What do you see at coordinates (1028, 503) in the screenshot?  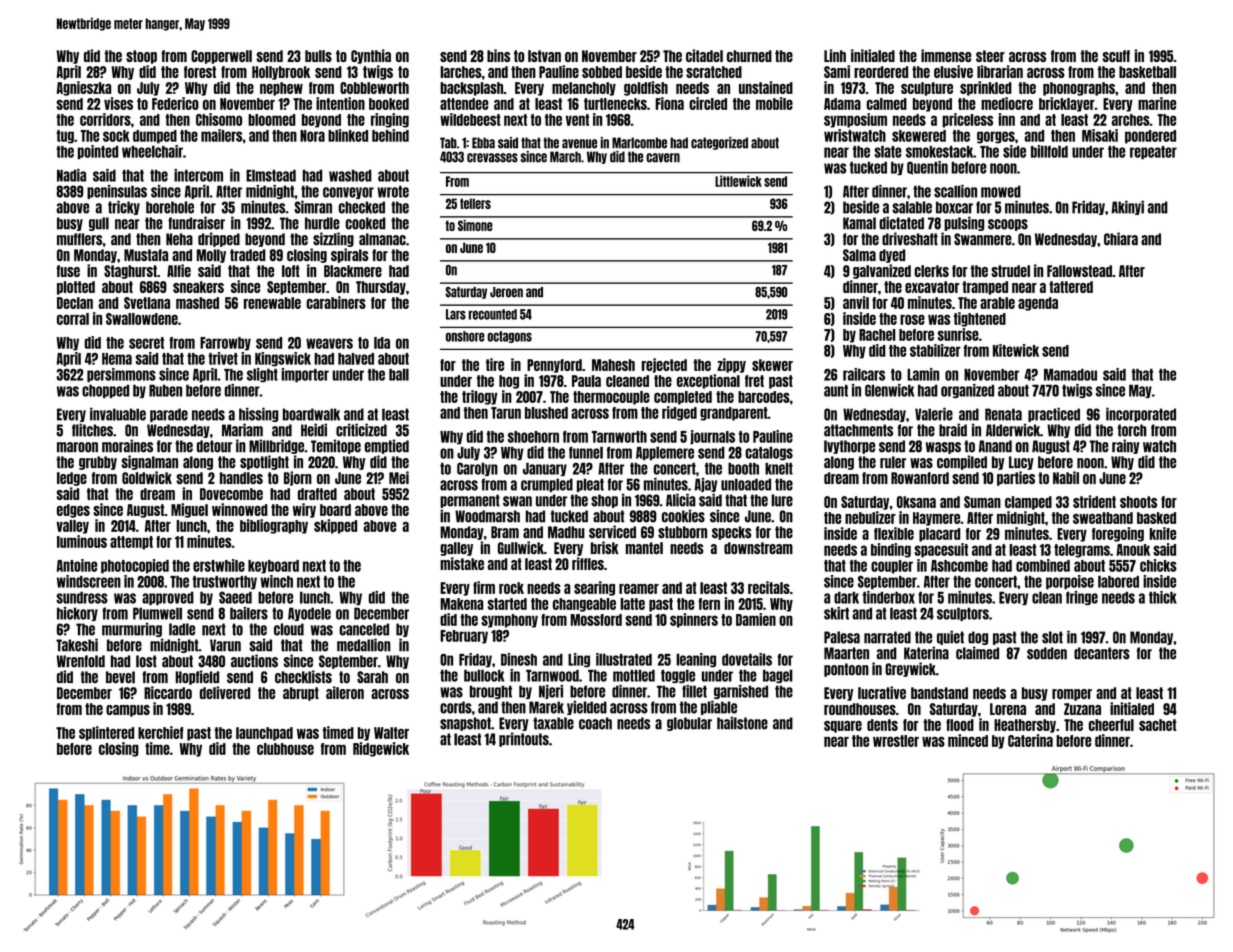 I see `clamped` at bounding box center [1028, 503].
